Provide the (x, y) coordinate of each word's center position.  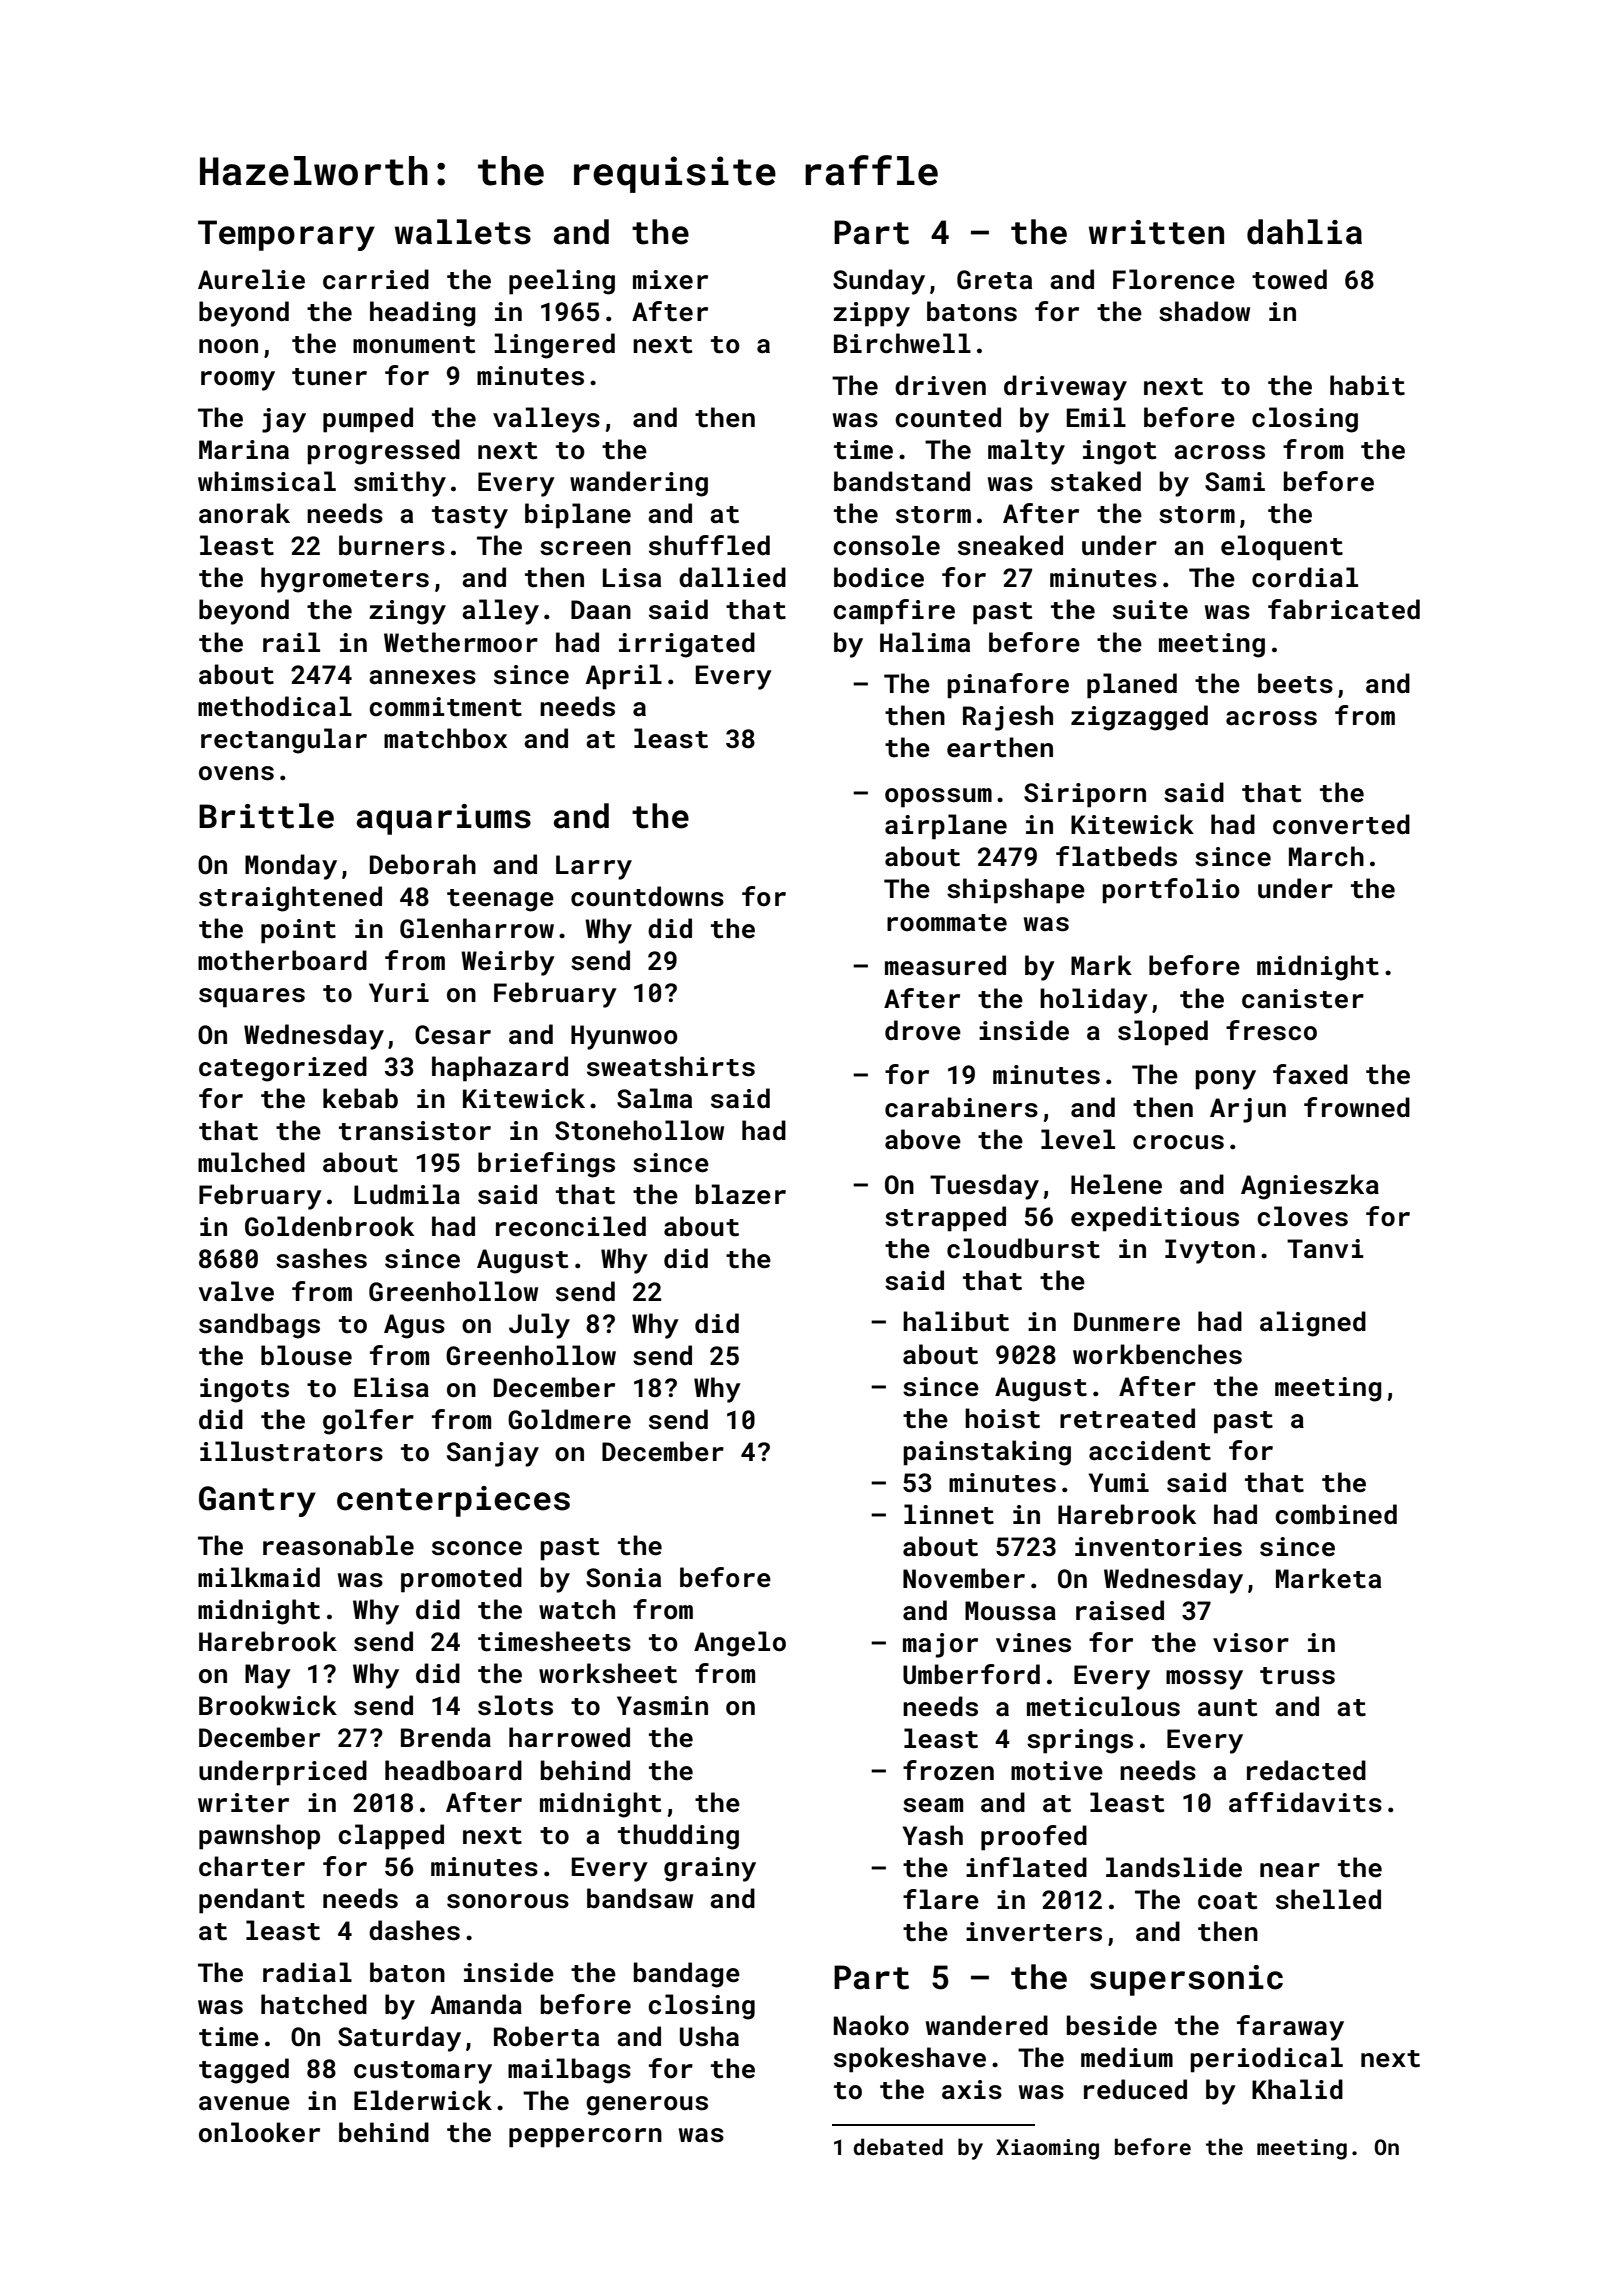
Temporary (286, 235)
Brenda (446, 1737)
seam (933, 1805)
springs (1080, 1741)
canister (1303, 999)
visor (1251, 1643)
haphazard (500, 1069)
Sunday (879, 282)
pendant (252, 1901)
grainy (710, 1869)
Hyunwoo (624, 1037)
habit (1367, 385)
